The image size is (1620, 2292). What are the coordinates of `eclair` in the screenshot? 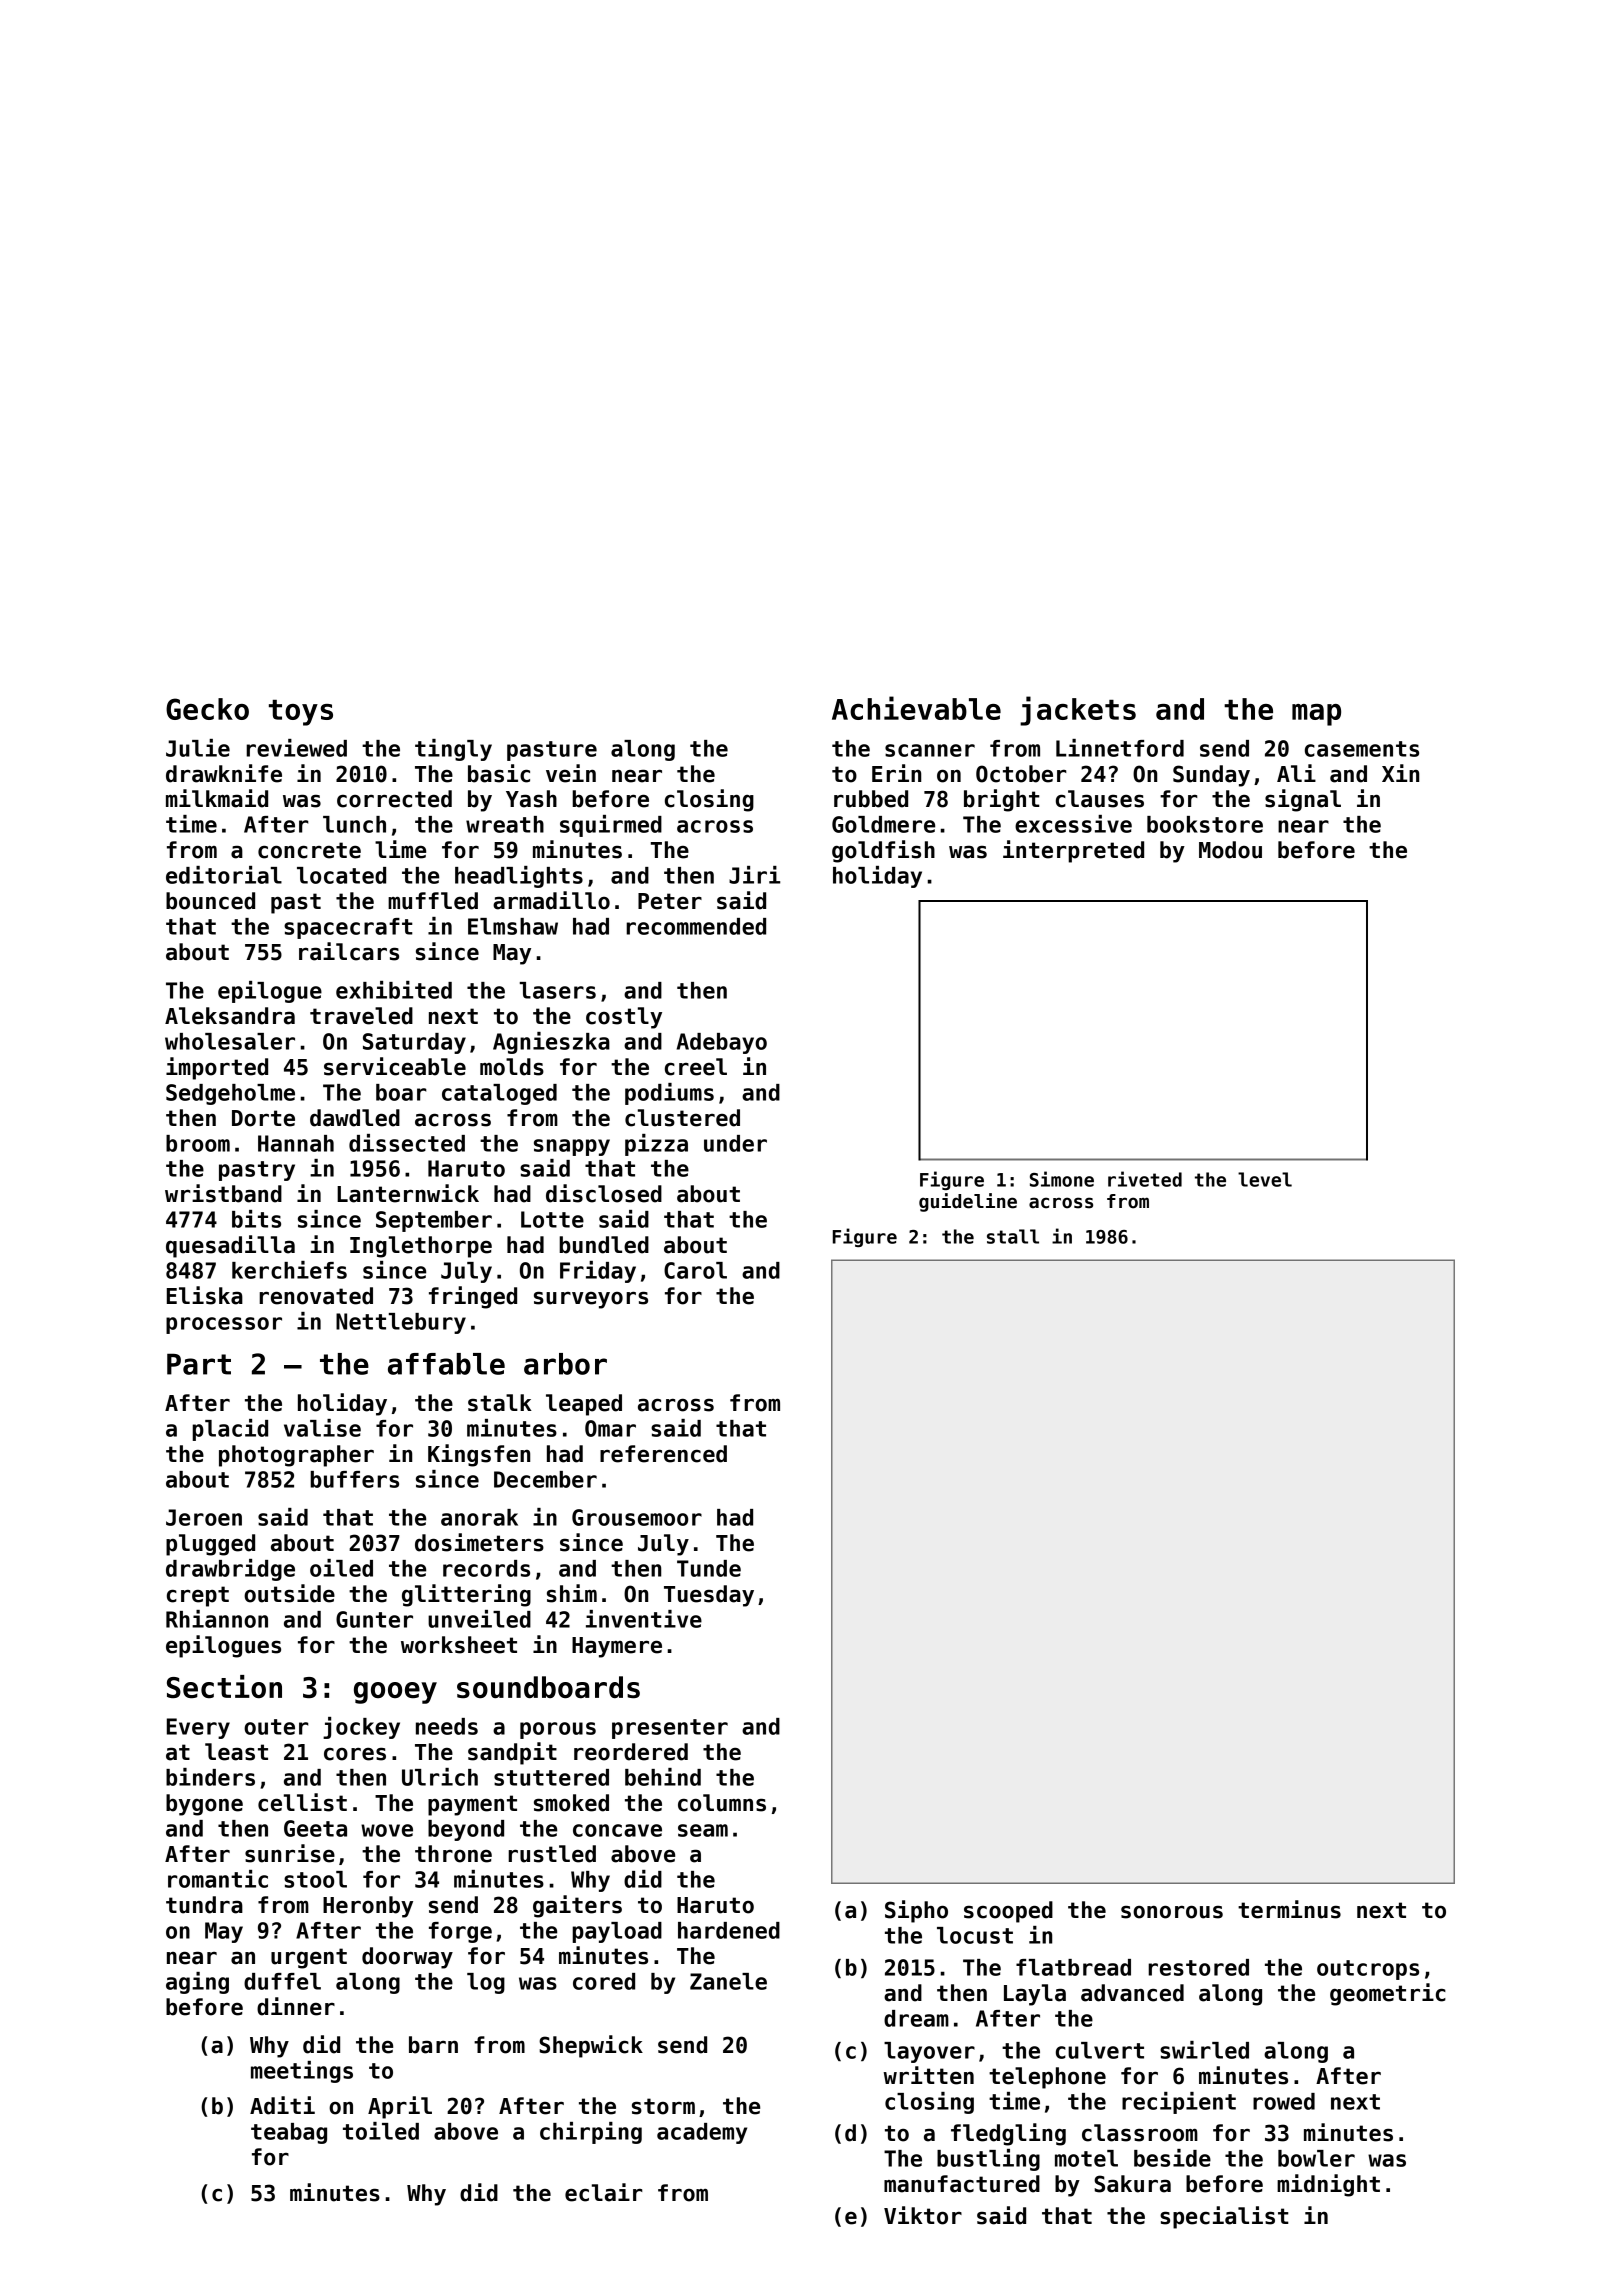 It's located at (604, 2192).
